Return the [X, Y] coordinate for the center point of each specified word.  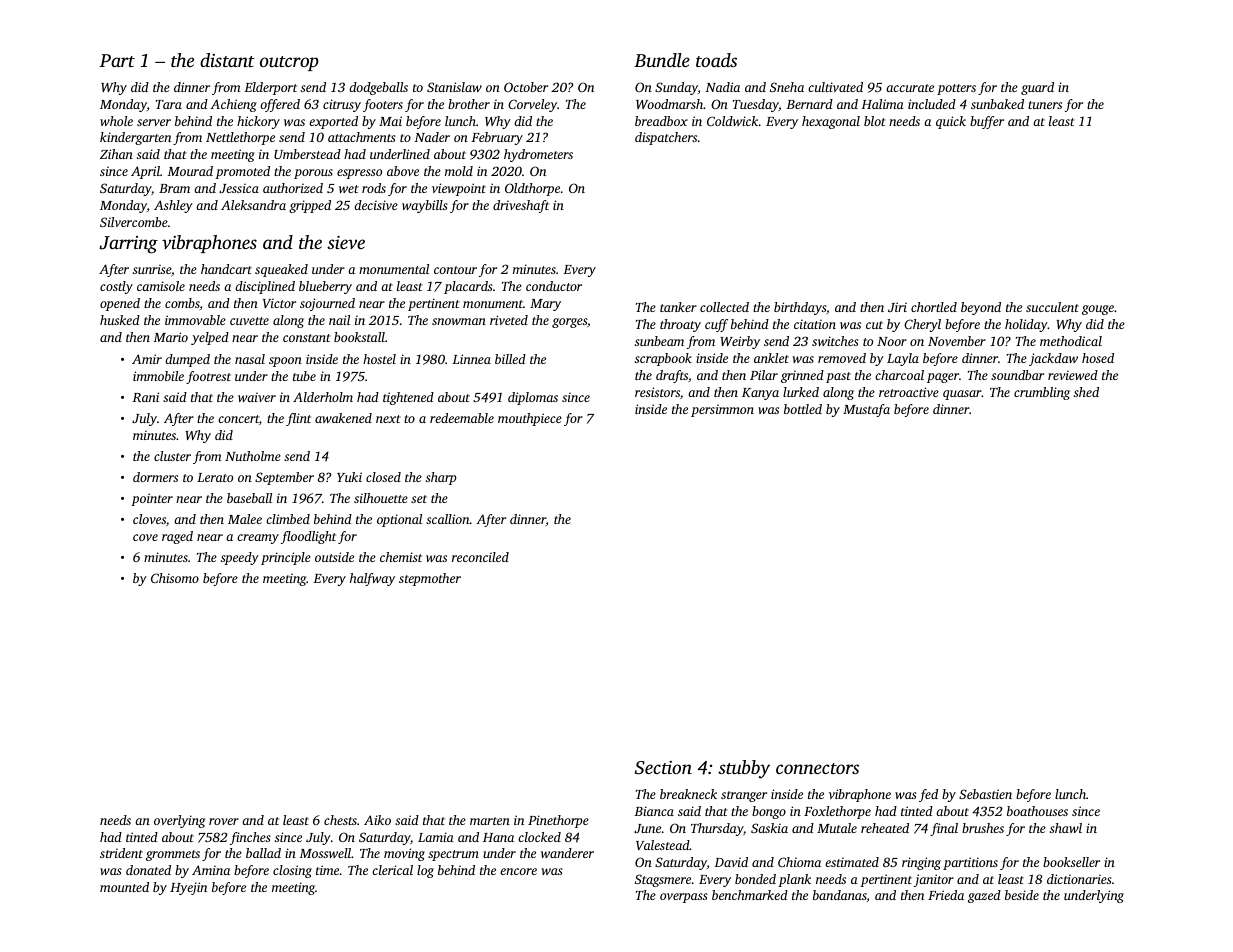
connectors [817, 768]
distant [227, 60]
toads [716, 60]
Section [663, 768]
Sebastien [985, 794]
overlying [179, 821]
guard [1037, 88]
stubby [744, 769]
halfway [372, 579]
